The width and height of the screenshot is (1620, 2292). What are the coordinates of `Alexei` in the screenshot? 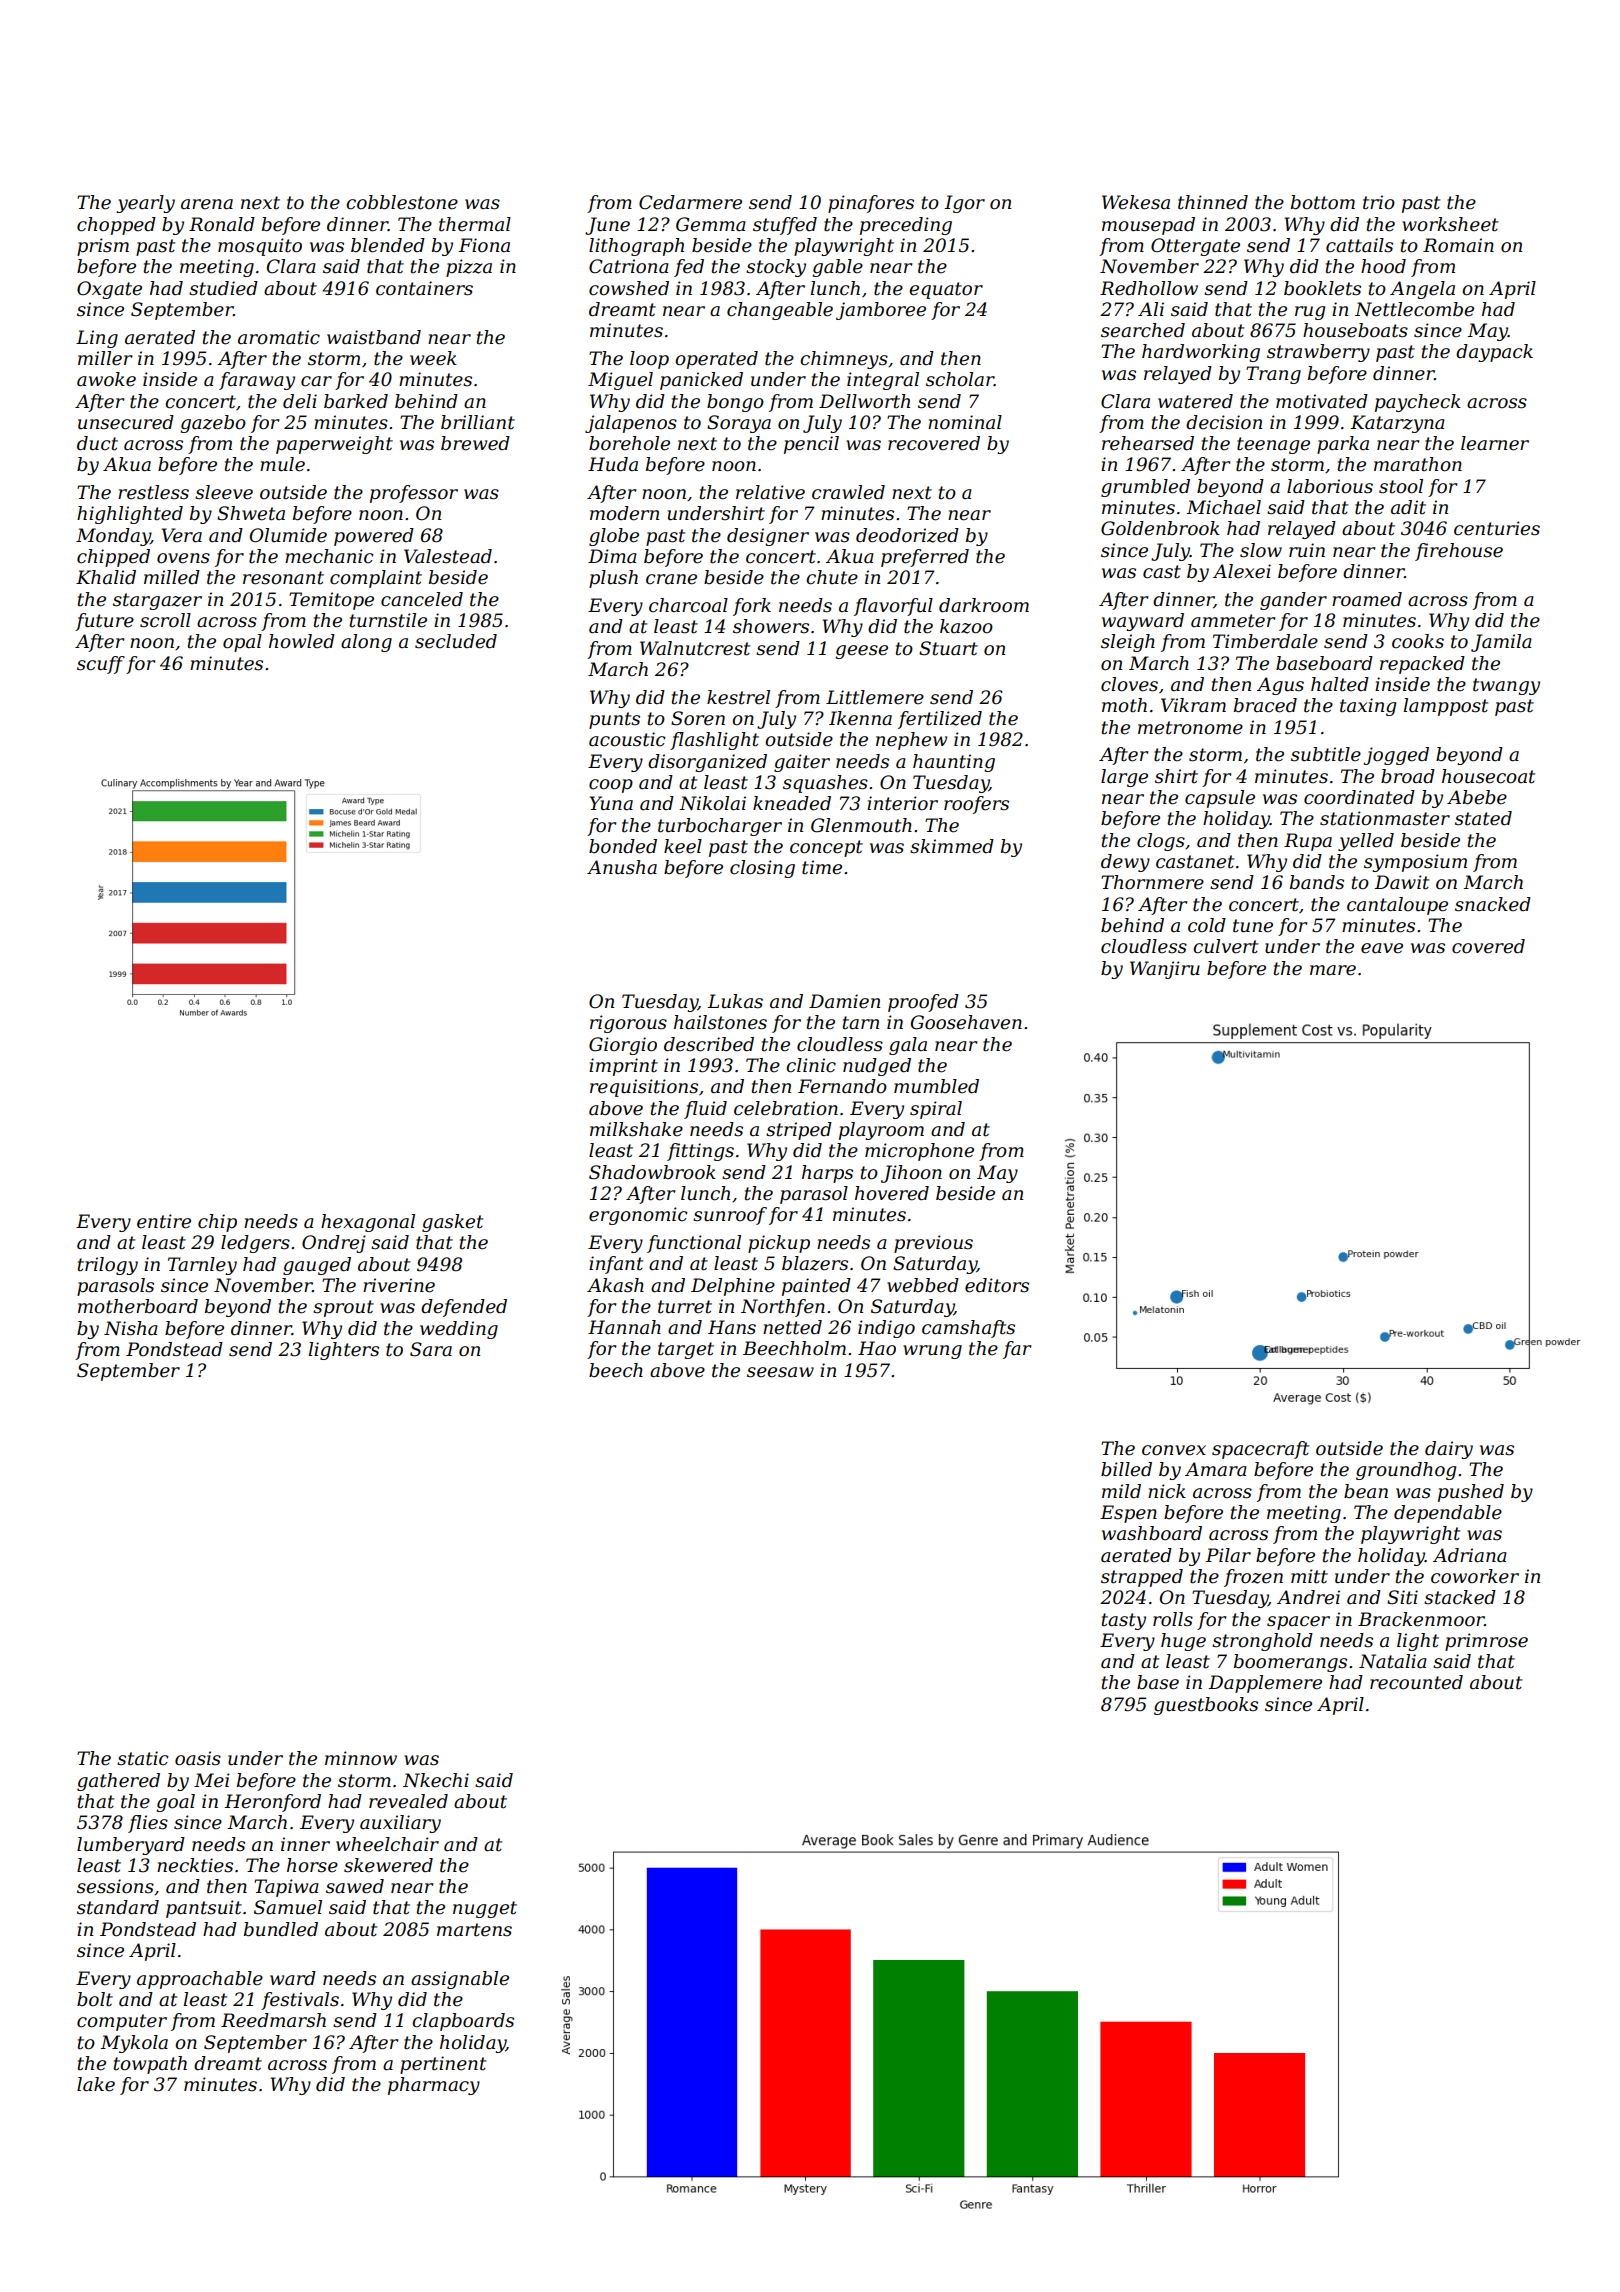 It's located at (1242, 571).
